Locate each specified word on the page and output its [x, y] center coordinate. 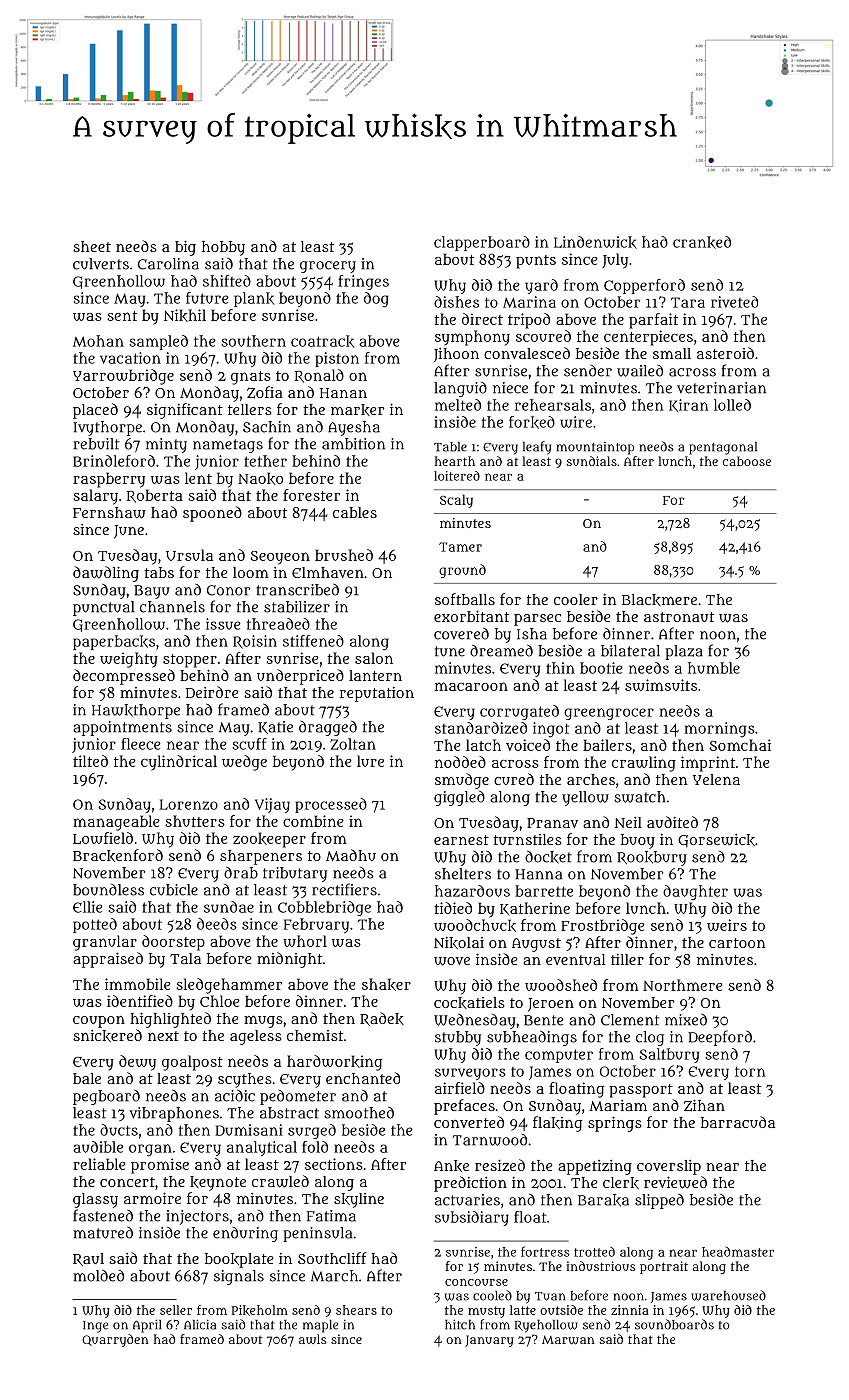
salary [95, 497]
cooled [492, 1295]
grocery [328, 267]
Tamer [460, 547]
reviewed [675, 1182]
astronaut [679, 617]
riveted [734, 302]
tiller [627, 959]
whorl [305, 941]
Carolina [168, 264]
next [163, 1036]
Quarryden [115, 1340]
